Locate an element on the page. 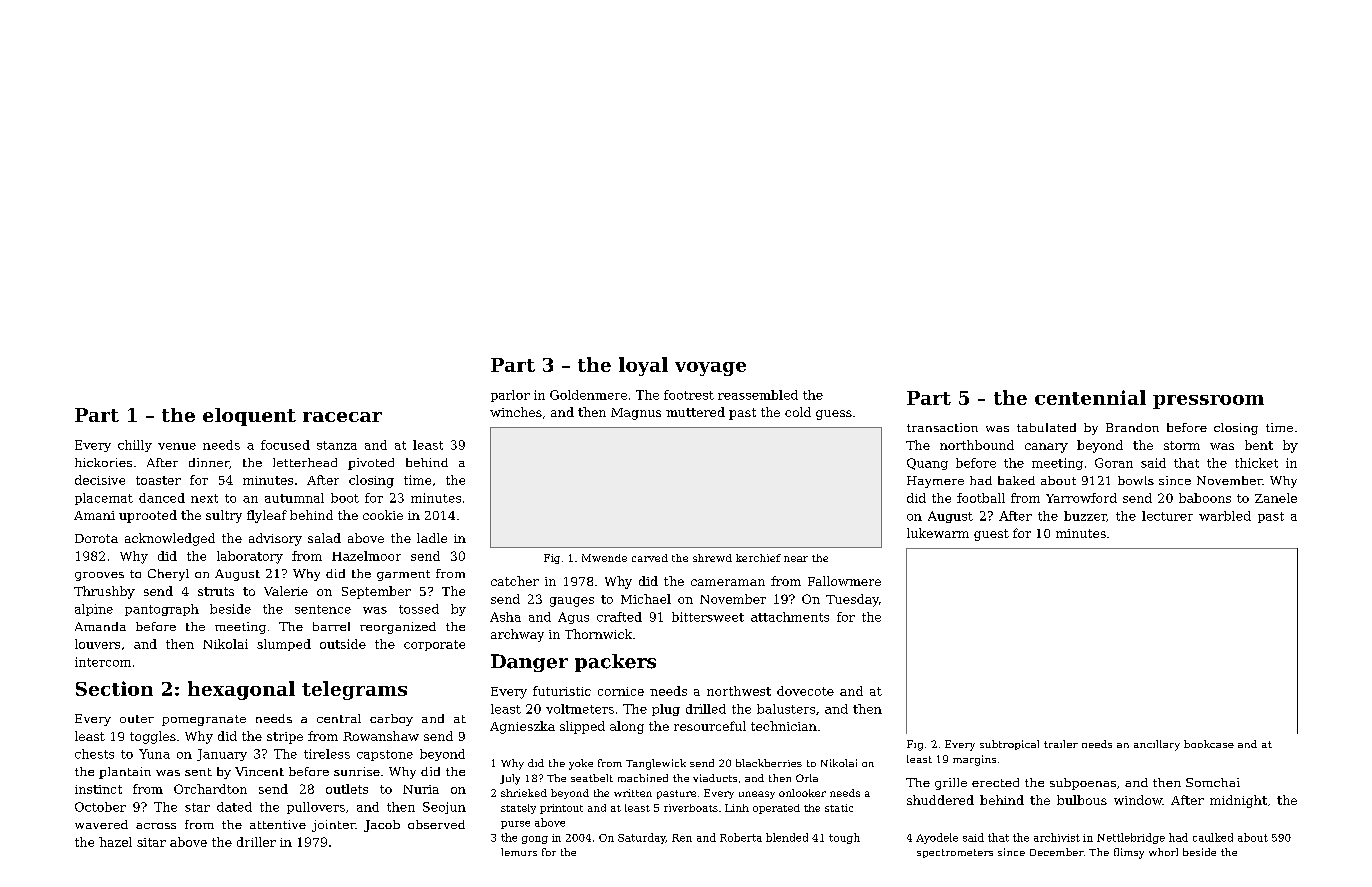 The width and height of the document is (1372, 887). driller is located at coordinates (256, 842).
